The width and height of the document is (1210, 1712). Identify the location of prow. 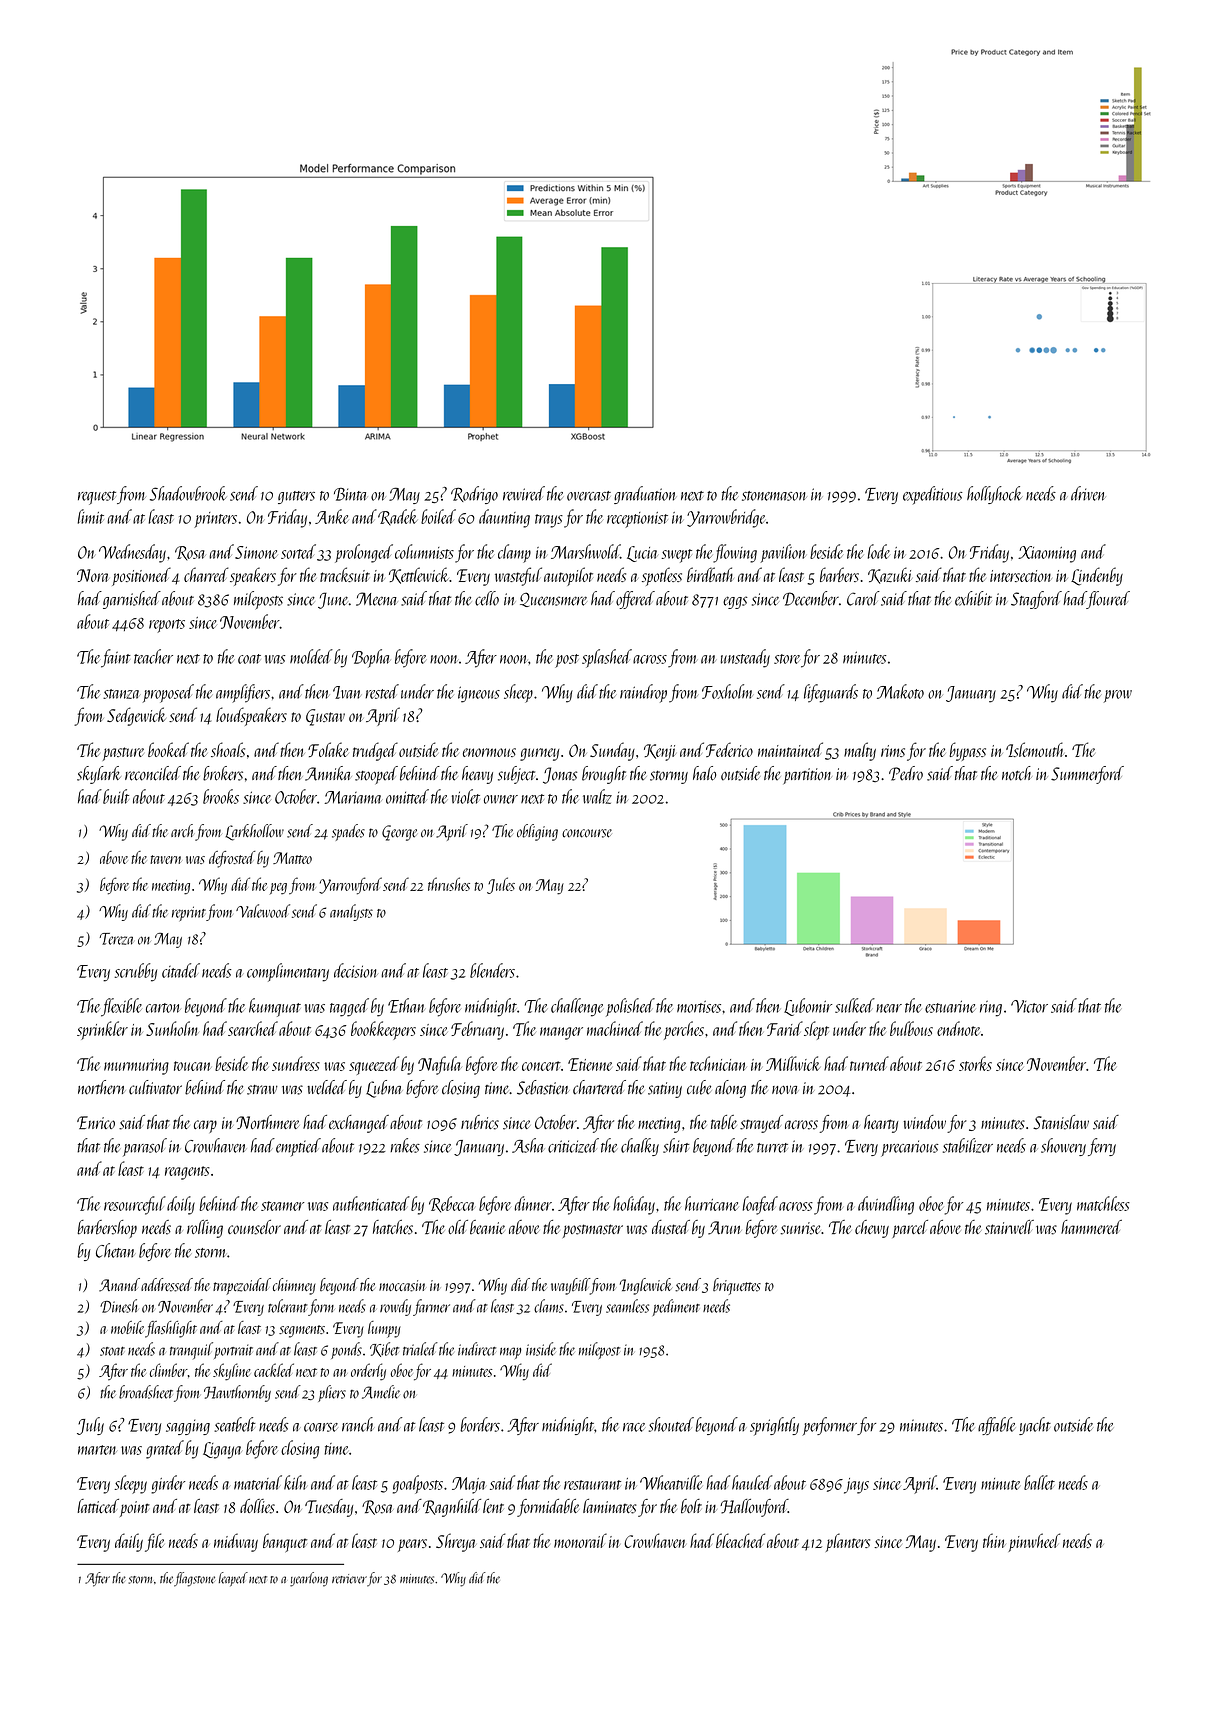
(1118, 696).
